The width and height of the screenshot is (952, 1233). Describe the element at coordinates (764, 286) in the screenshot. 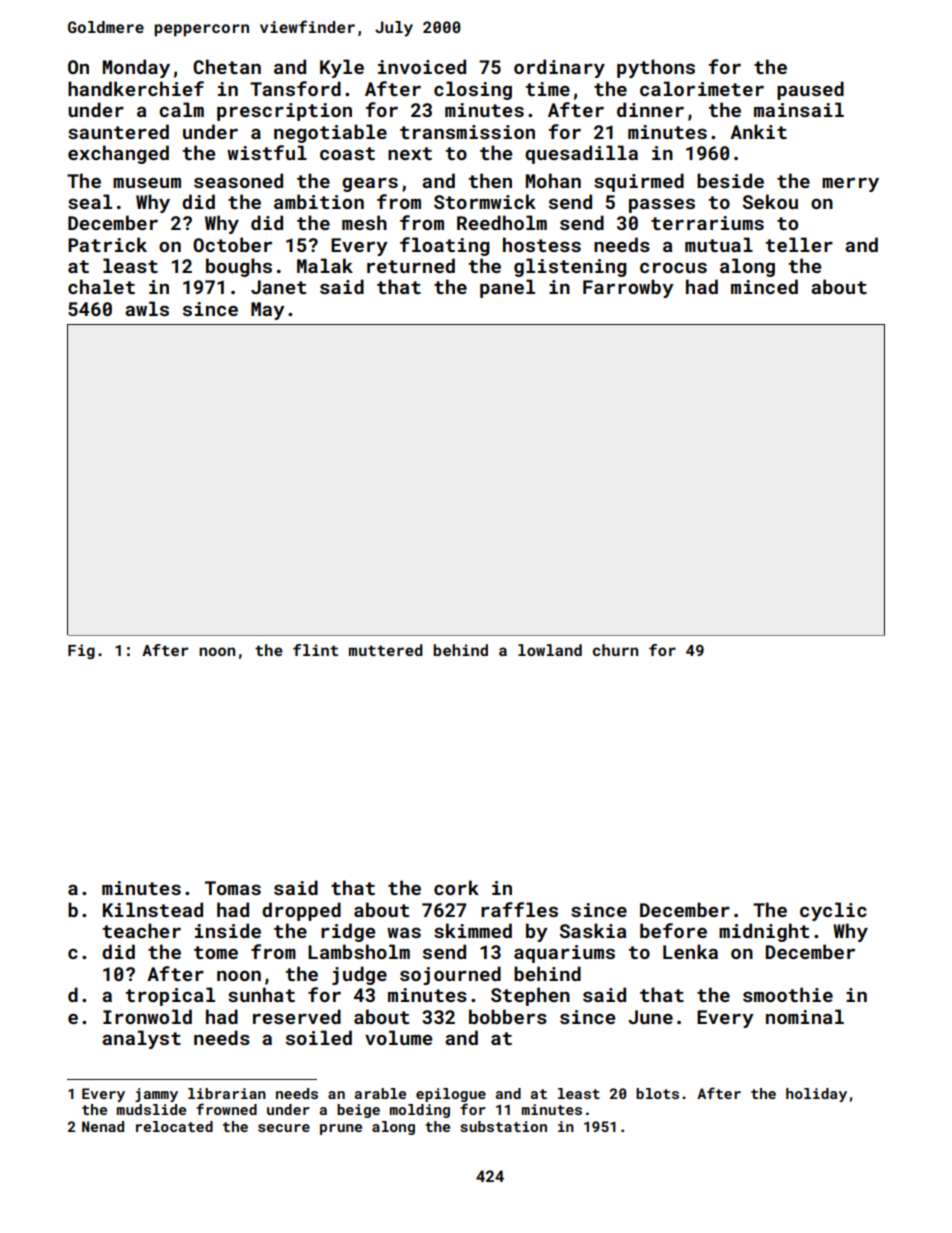

I see `minced` at that location.
